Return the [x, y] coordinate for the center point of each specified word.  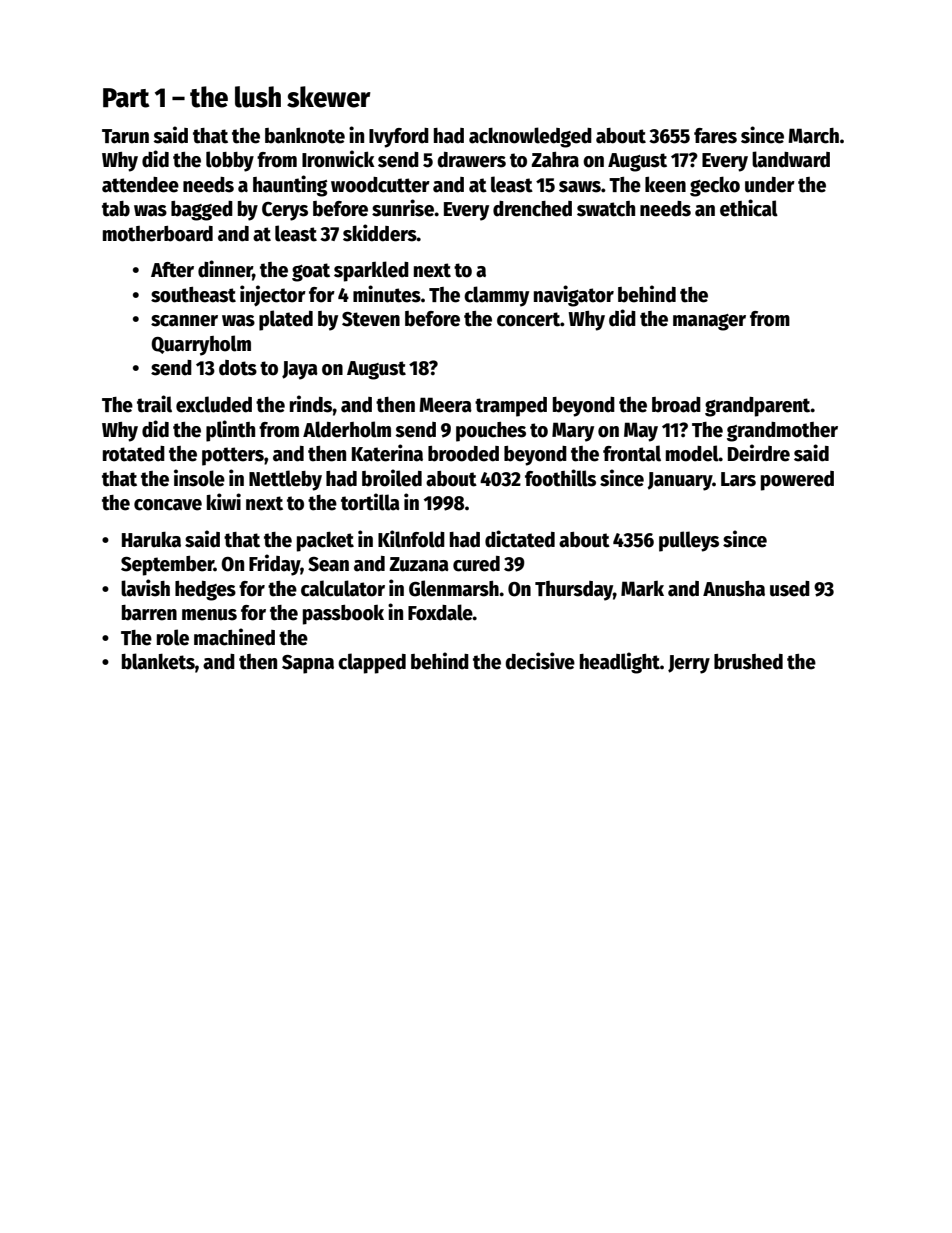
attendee [140, 185]
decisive [540, 661]
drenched [532, 209]
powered [797, 481]
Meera [445, 405]
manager [709, 322]
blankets [158, 661]
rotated [134, 454]
